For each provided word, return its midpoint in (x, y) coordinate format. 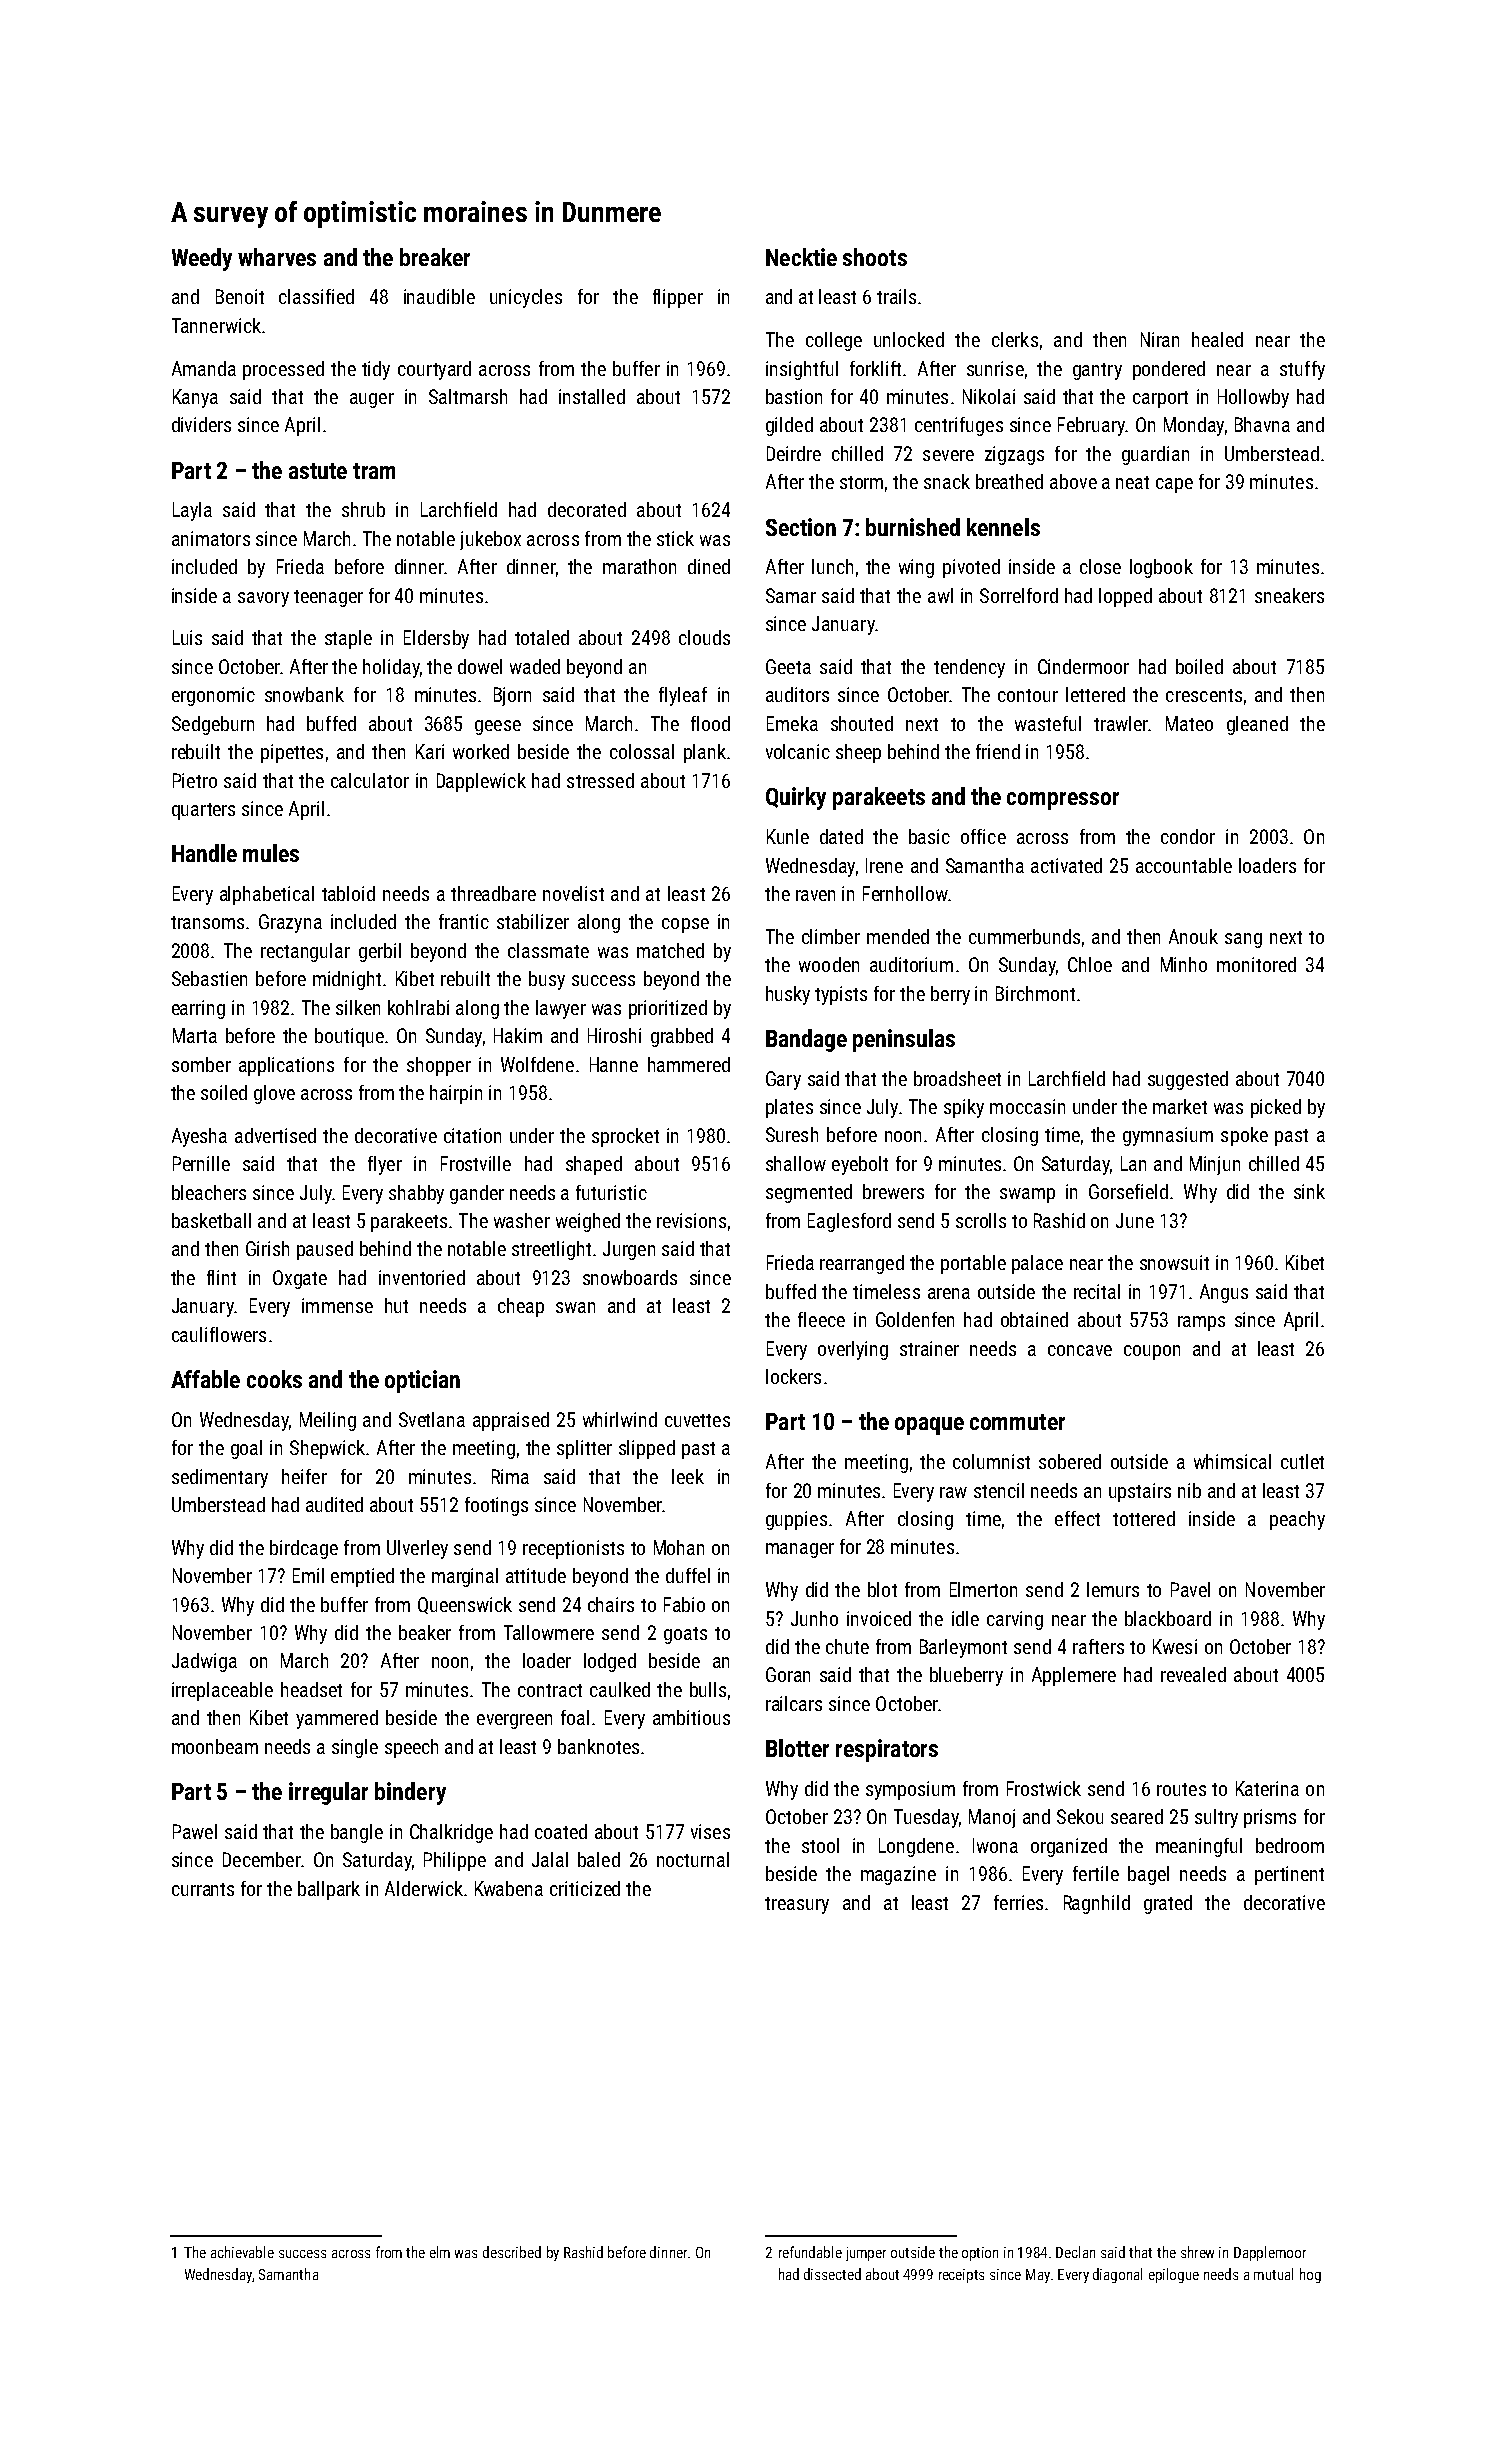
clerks (1015, 339)
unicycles (526, 298)
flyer (385, 1165)
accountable (1184, 865)
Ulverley (417, 1549)
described (512, 2252)
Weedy (202, 259)
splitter (584, 1449)
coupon (1152, 1352)
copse (685, 925)
